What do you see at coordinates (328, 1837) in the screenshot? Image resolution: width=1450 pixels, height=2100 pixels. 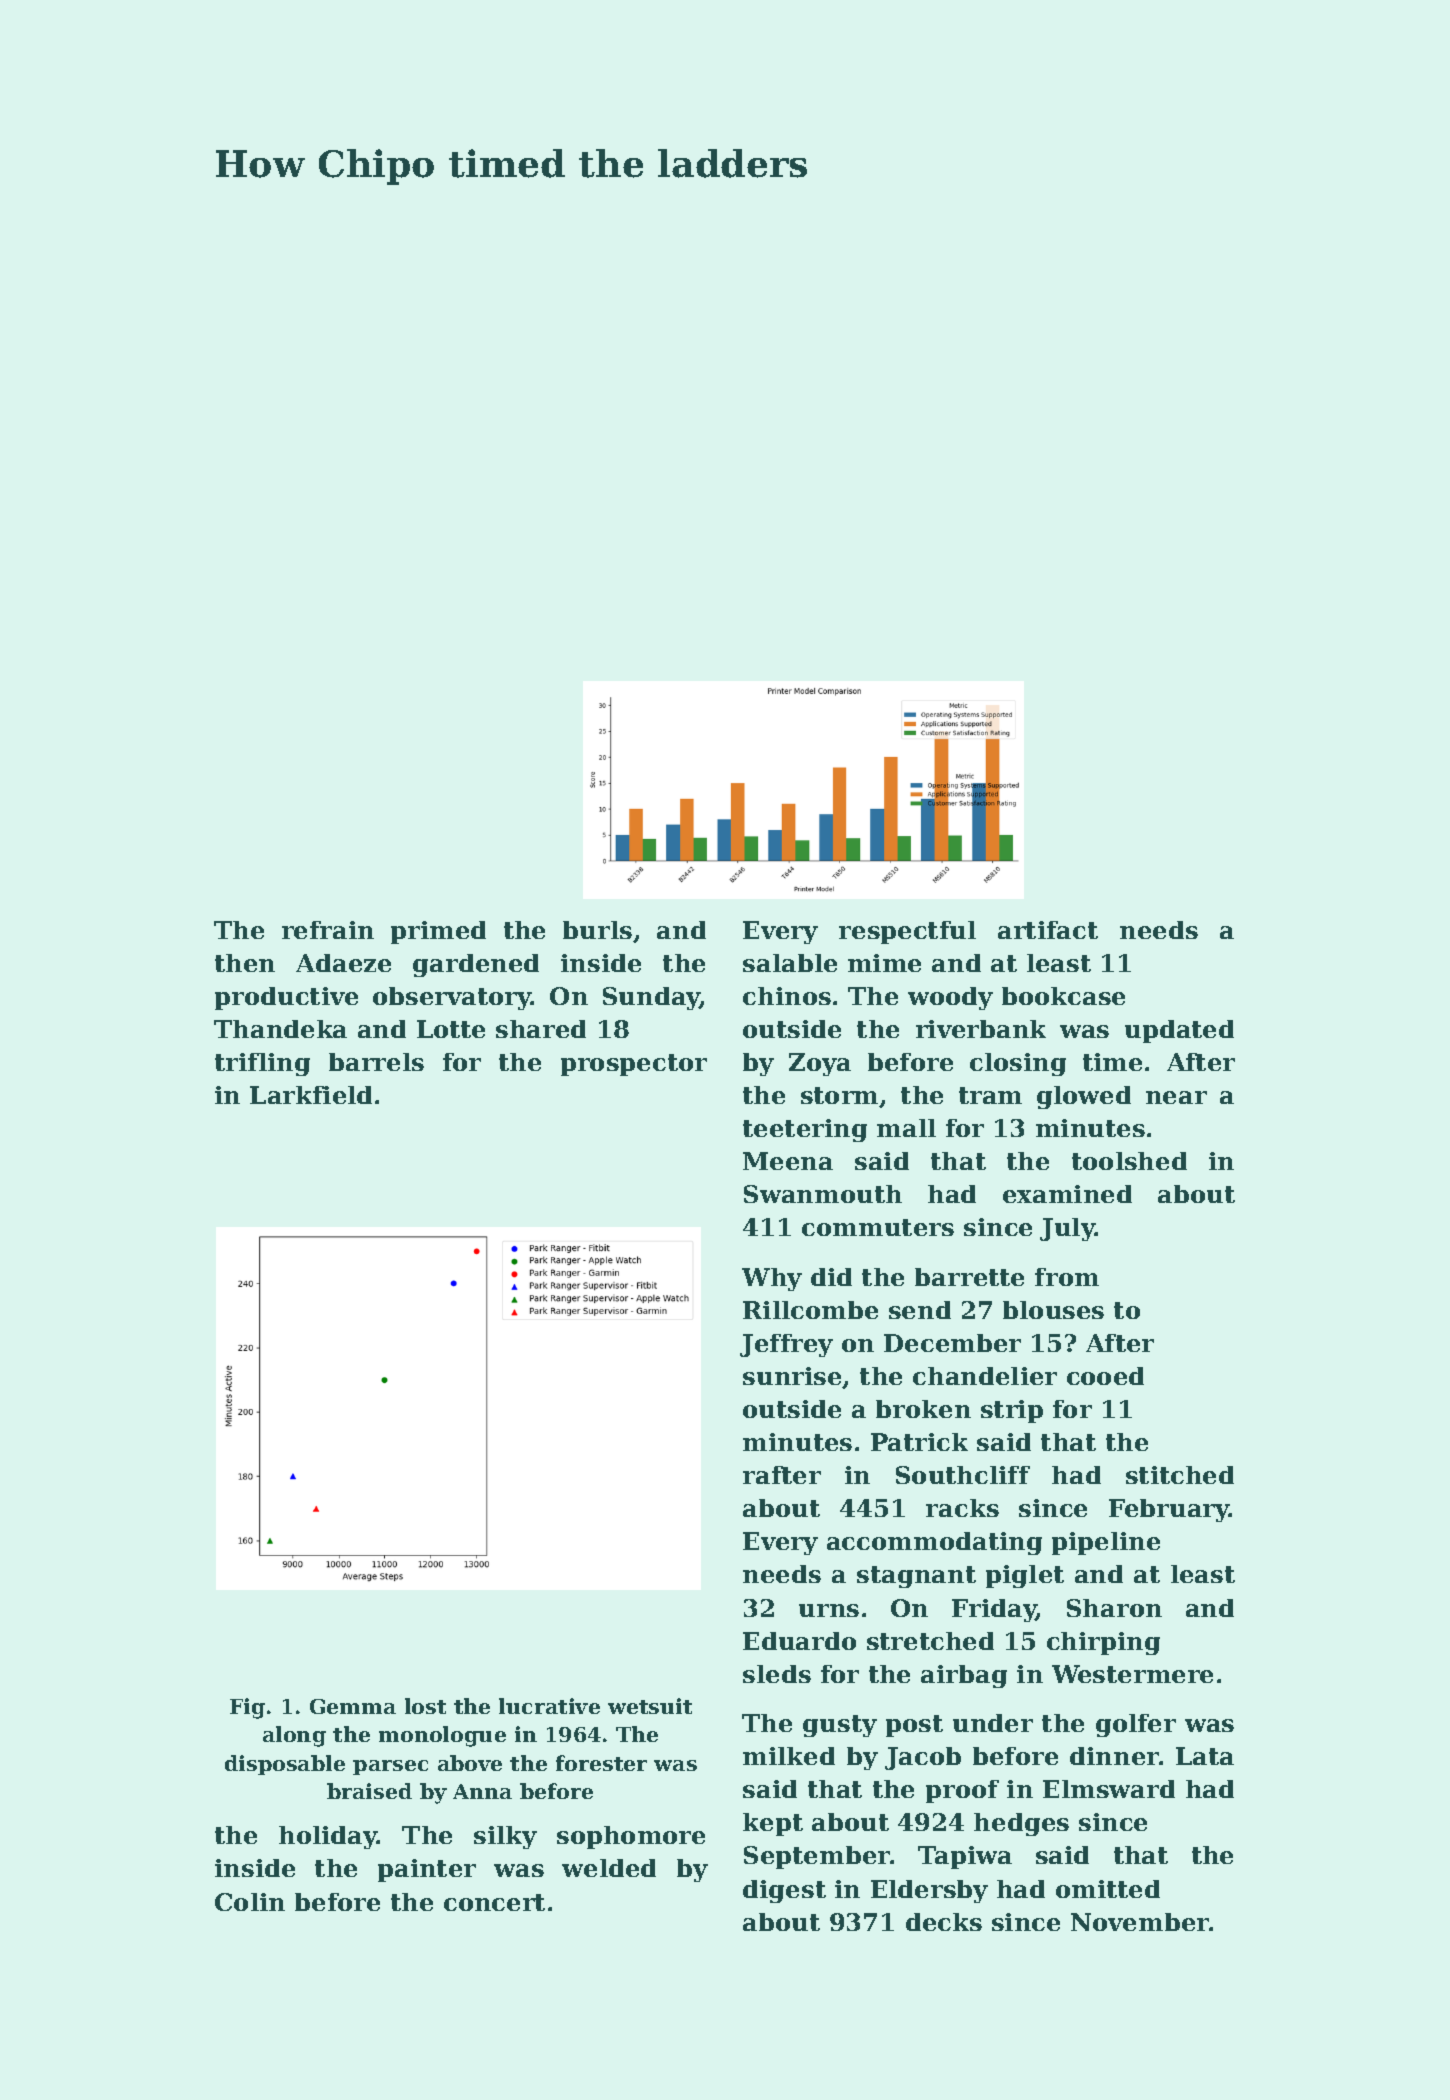 I see `holiday` at bounding box center [328, 1837].
